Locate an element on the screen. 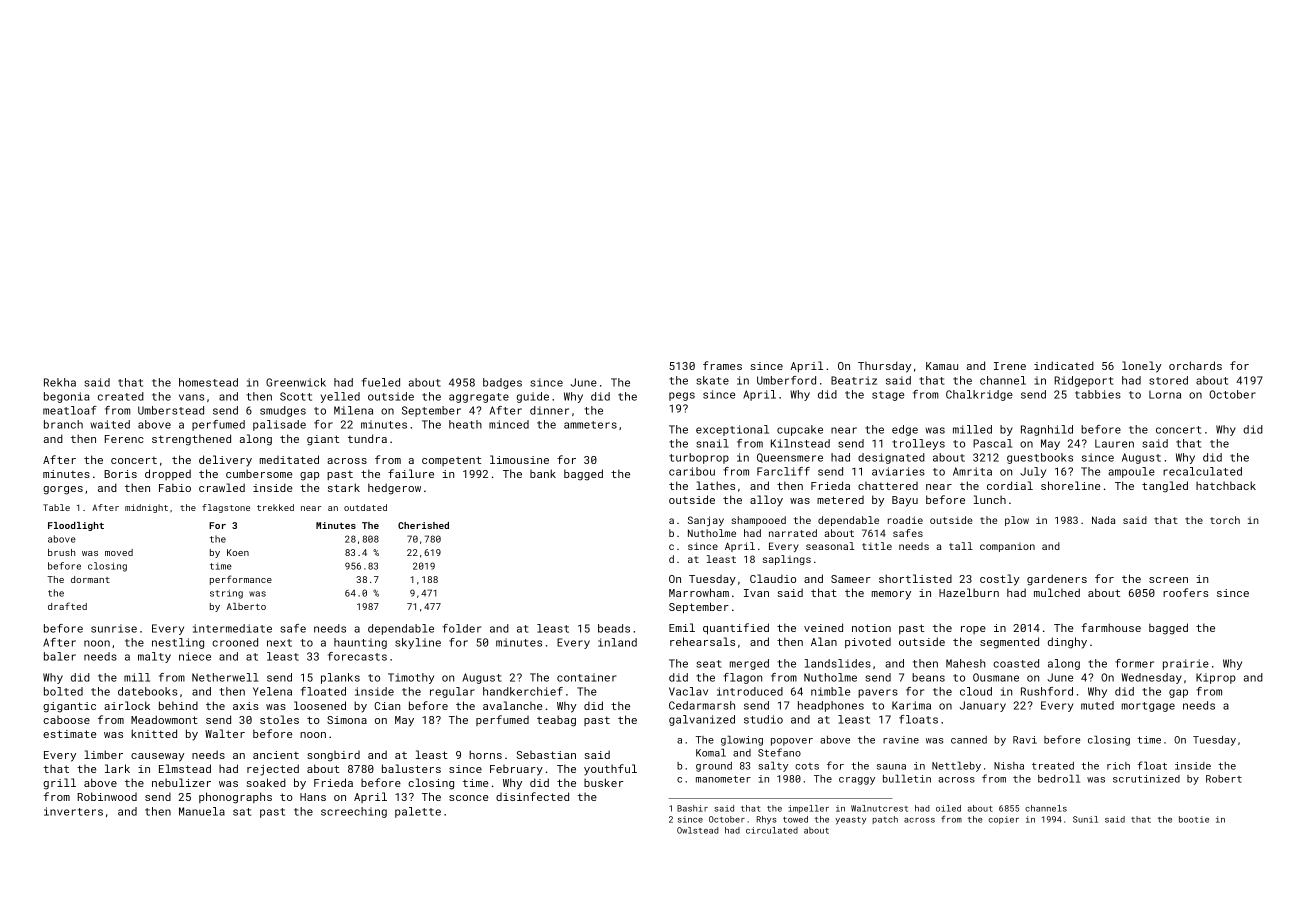  planks is located at coordinates (340, 678).
